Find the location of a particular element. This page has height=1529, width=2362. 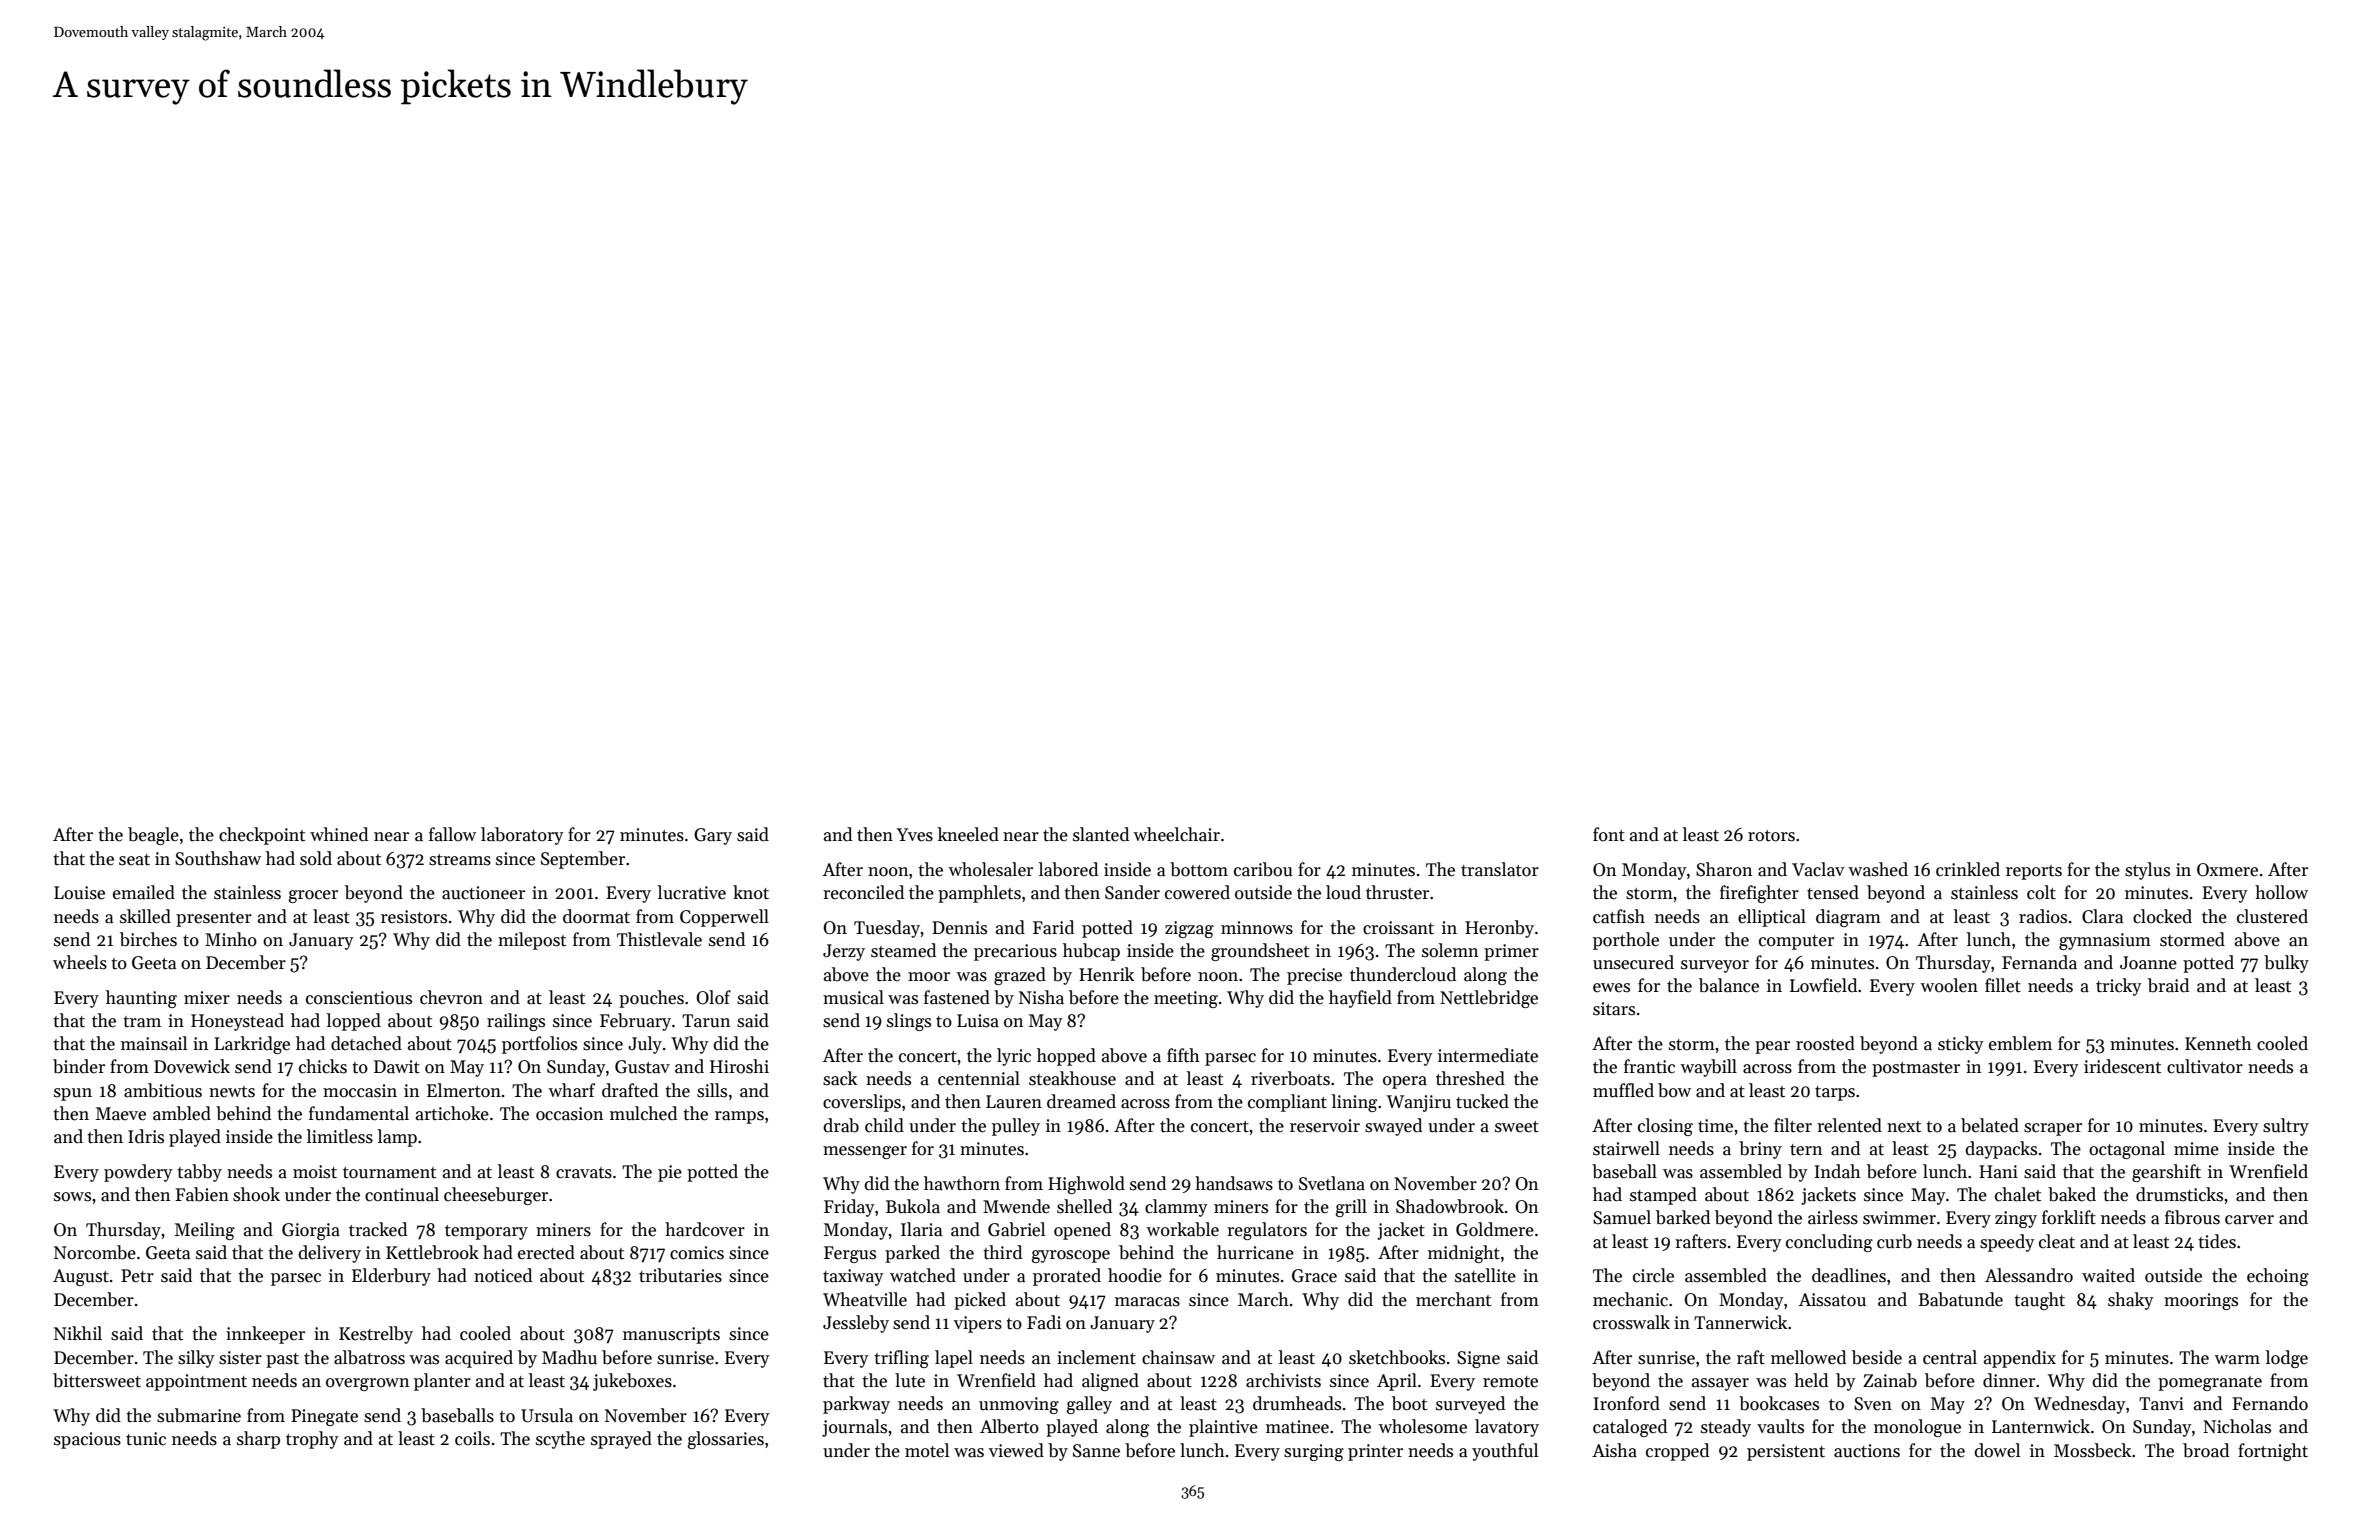

Elderbury is located at coordinates (391, 1277).
